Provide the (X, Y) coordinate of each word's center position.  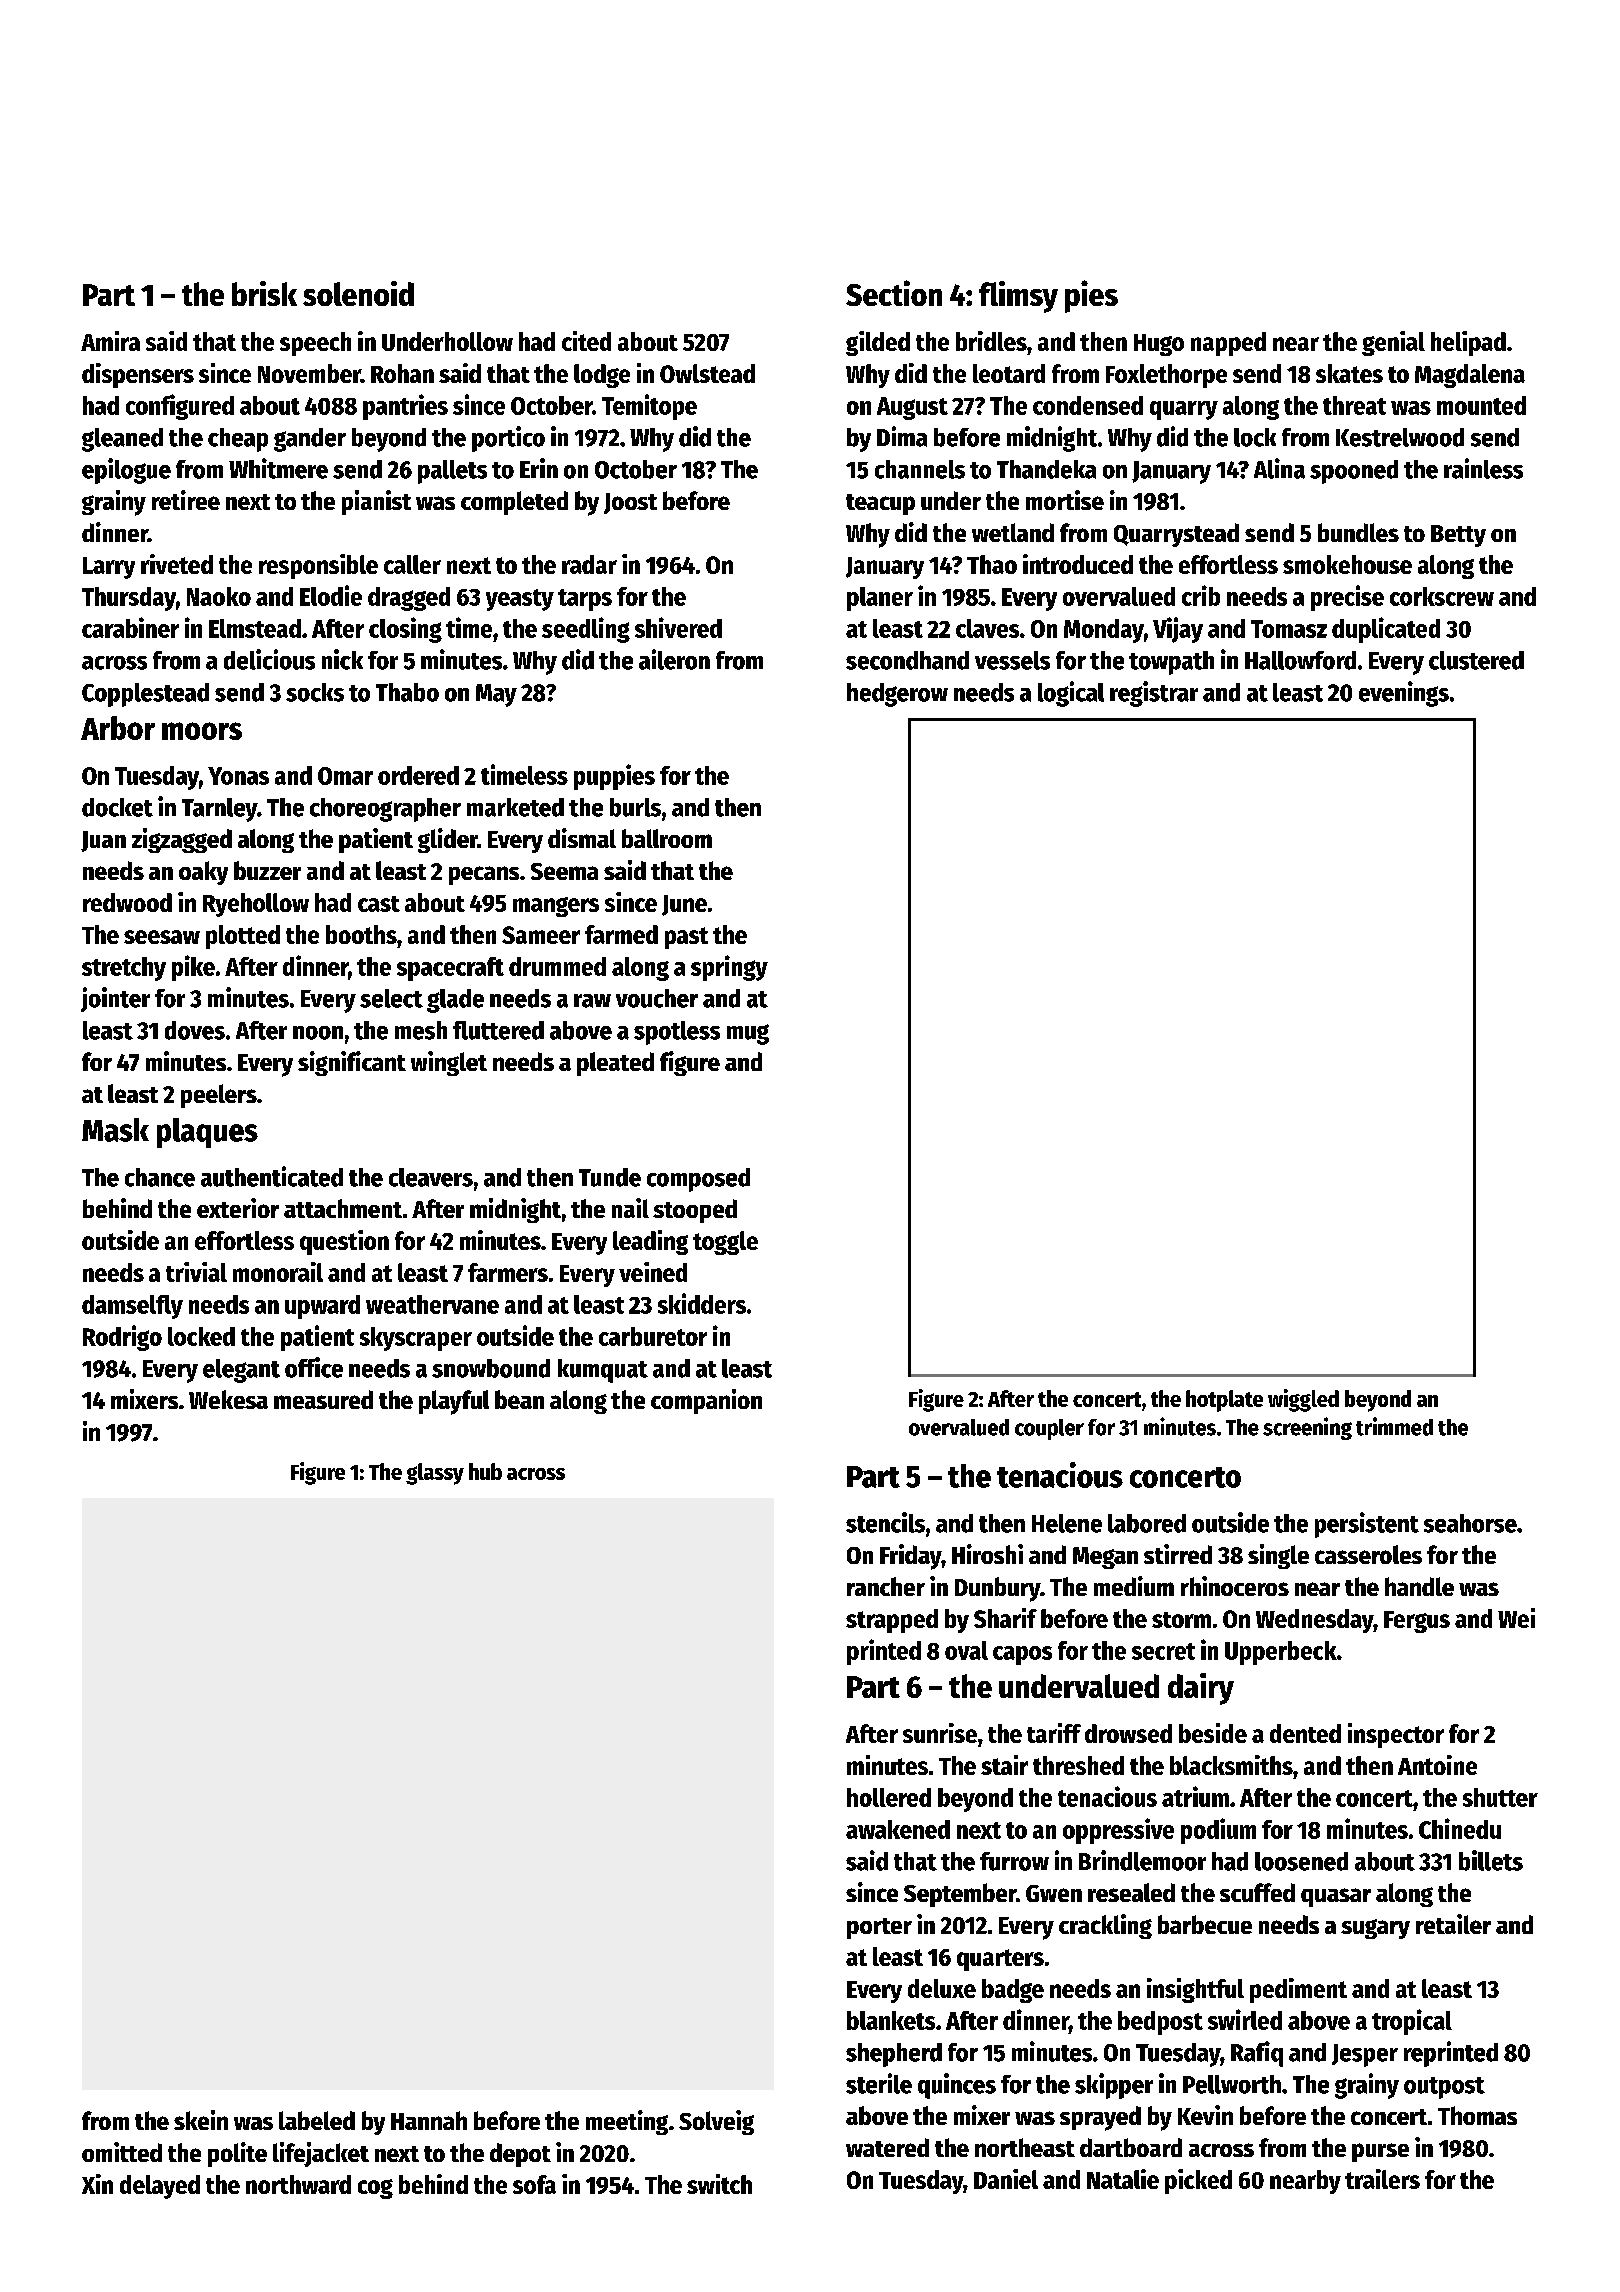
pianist (376, 502)
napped (1228, 344)
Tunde (610, 1177)
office (314, 1367)
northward (298, 2184)
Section (894, 293)
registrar (1154, 694)
